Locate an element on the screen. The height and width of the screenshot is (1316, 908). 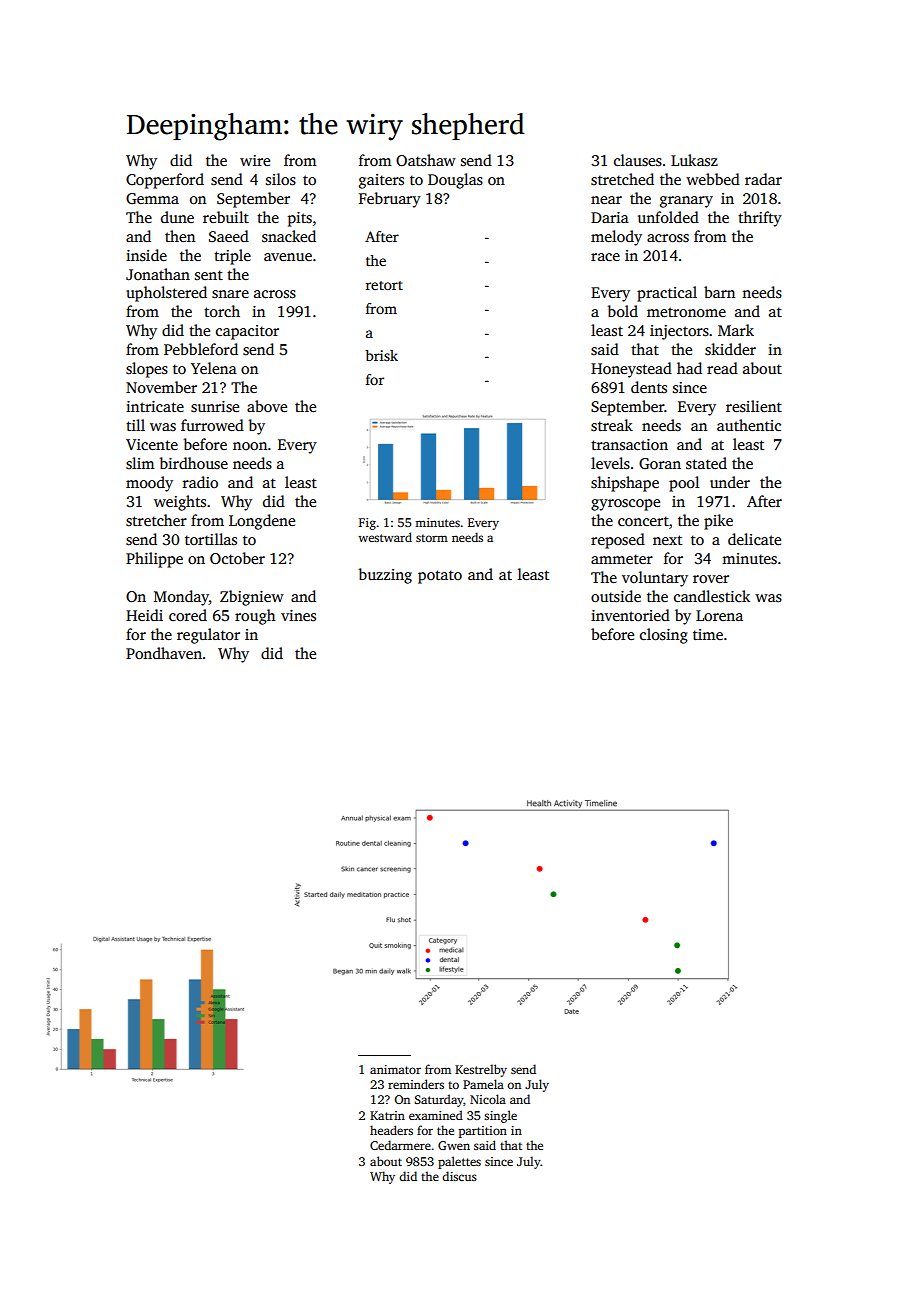
delicate is located at coordinates (754, 539).
